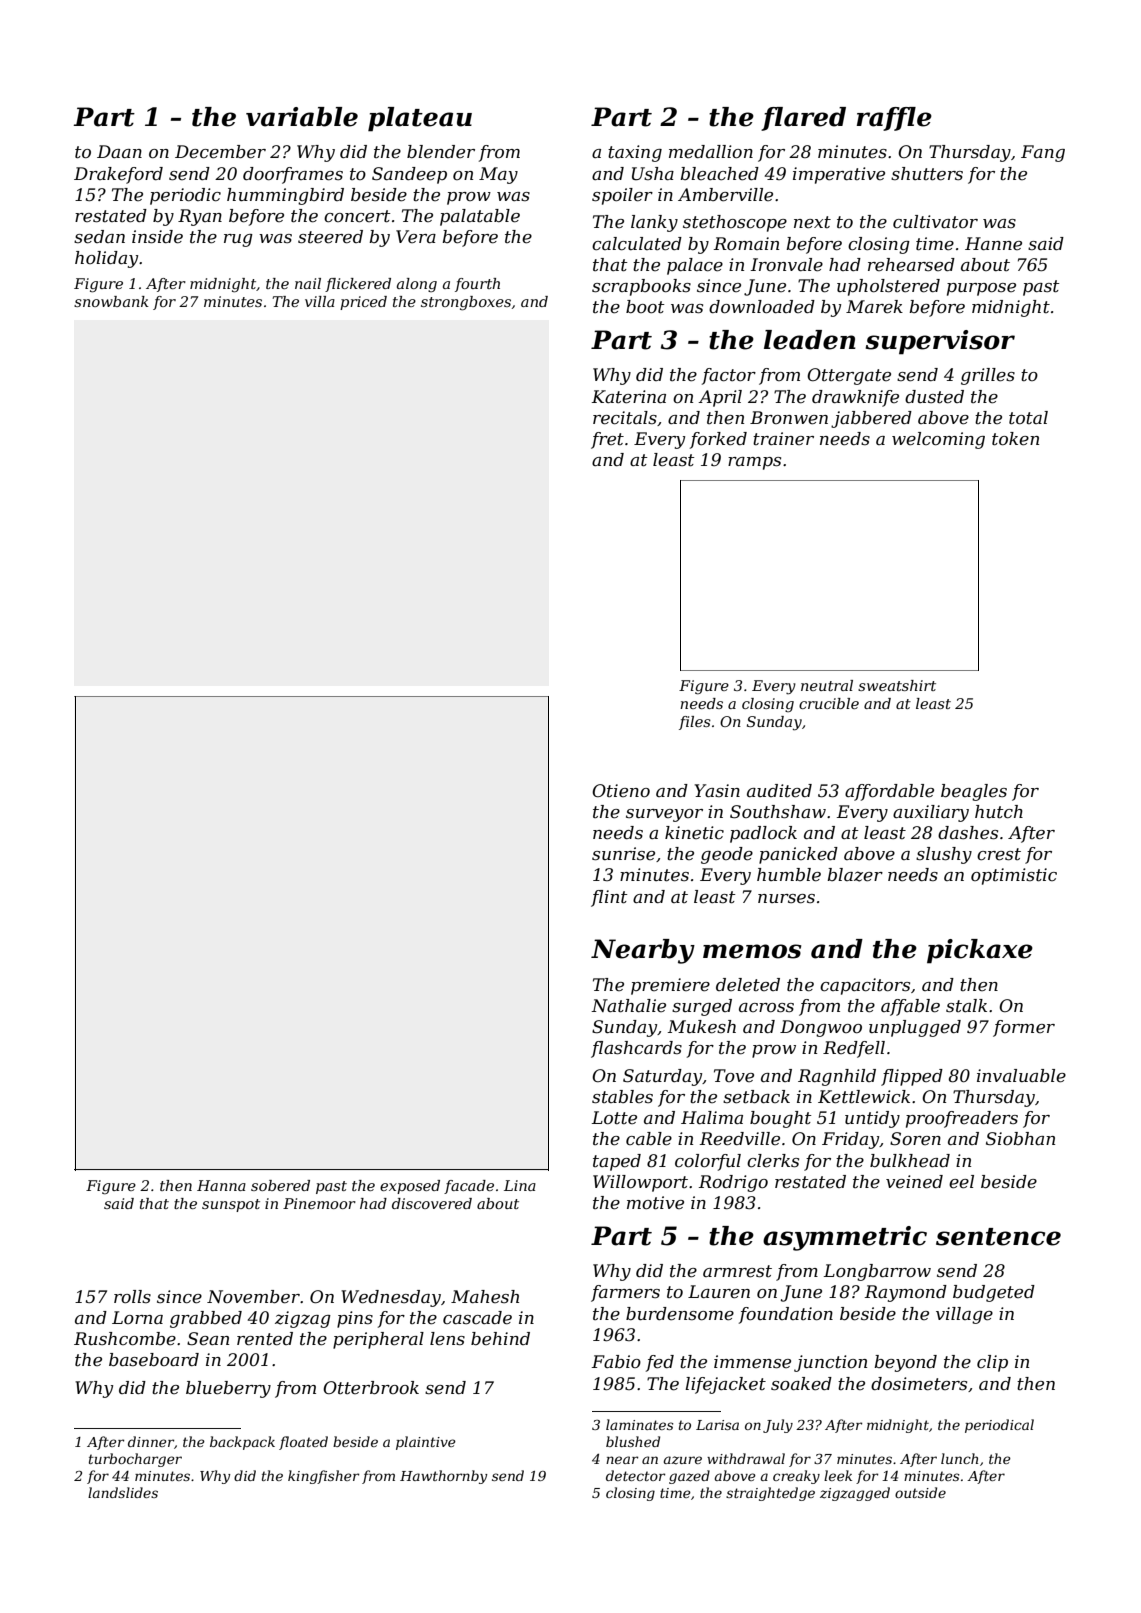  I want to click on Hanna, so click(221, 1185).
